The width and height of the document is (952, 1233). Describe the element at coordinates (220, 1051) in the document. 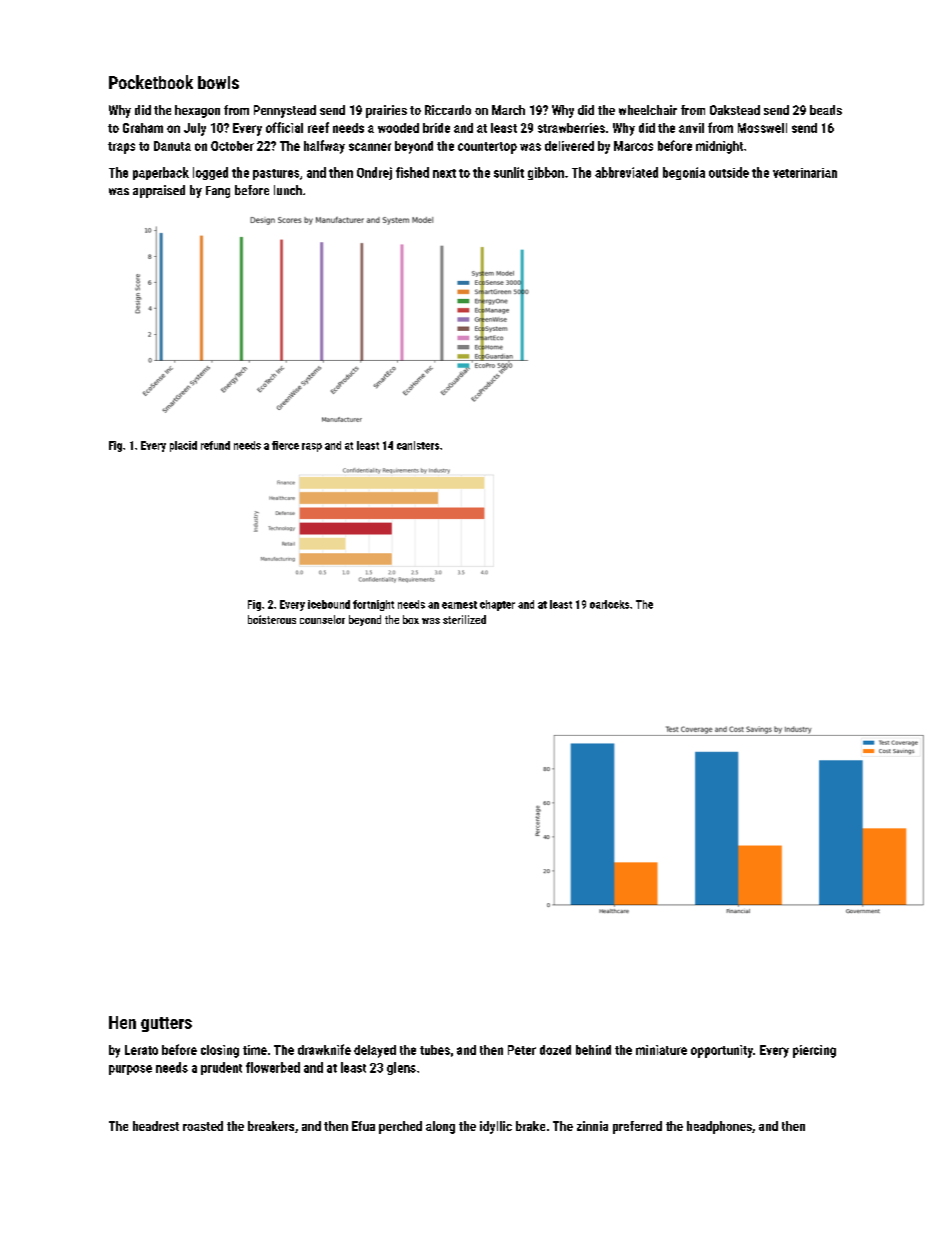

I see `closing` at that location.
